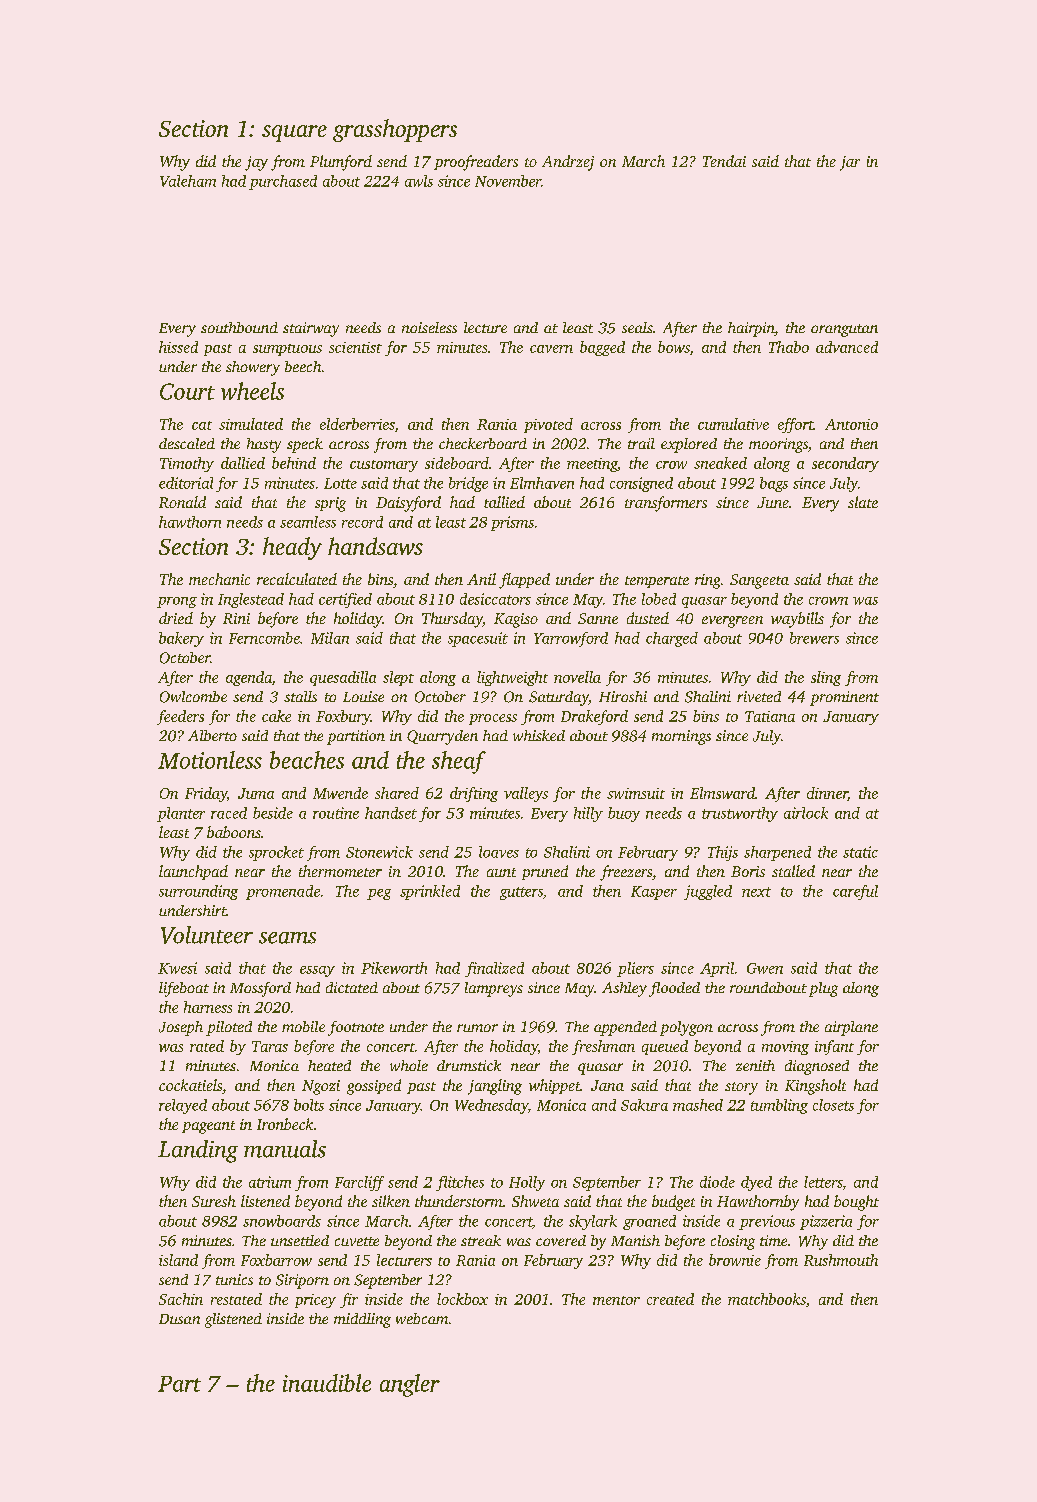 The height and width of the image is (1502, 1037). Describe the element at coordinates (256, 163) in the image. I see `jay` at that location.
